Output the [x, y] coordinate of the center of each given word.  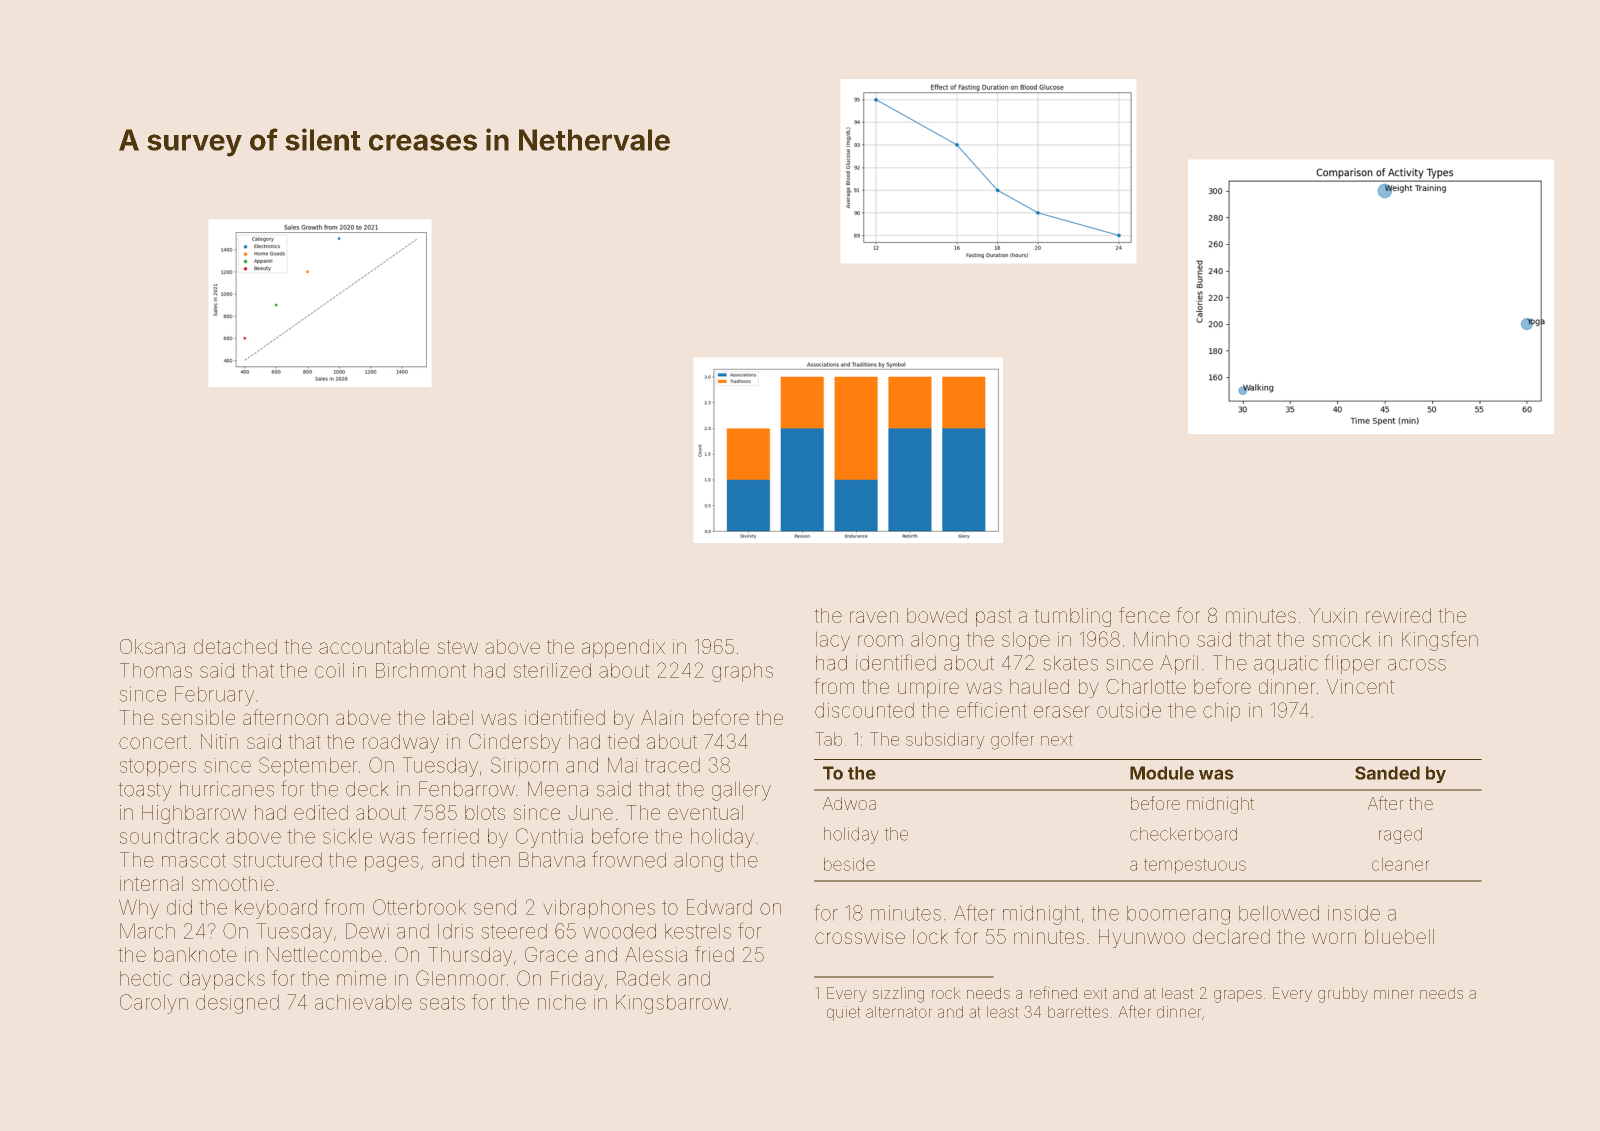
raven [874, 617]
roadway [401, 743]
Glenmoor [460, 978]
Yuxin [1333, 615]
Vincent [1360, 686]
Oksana [152, 646]
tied [623, 741]
